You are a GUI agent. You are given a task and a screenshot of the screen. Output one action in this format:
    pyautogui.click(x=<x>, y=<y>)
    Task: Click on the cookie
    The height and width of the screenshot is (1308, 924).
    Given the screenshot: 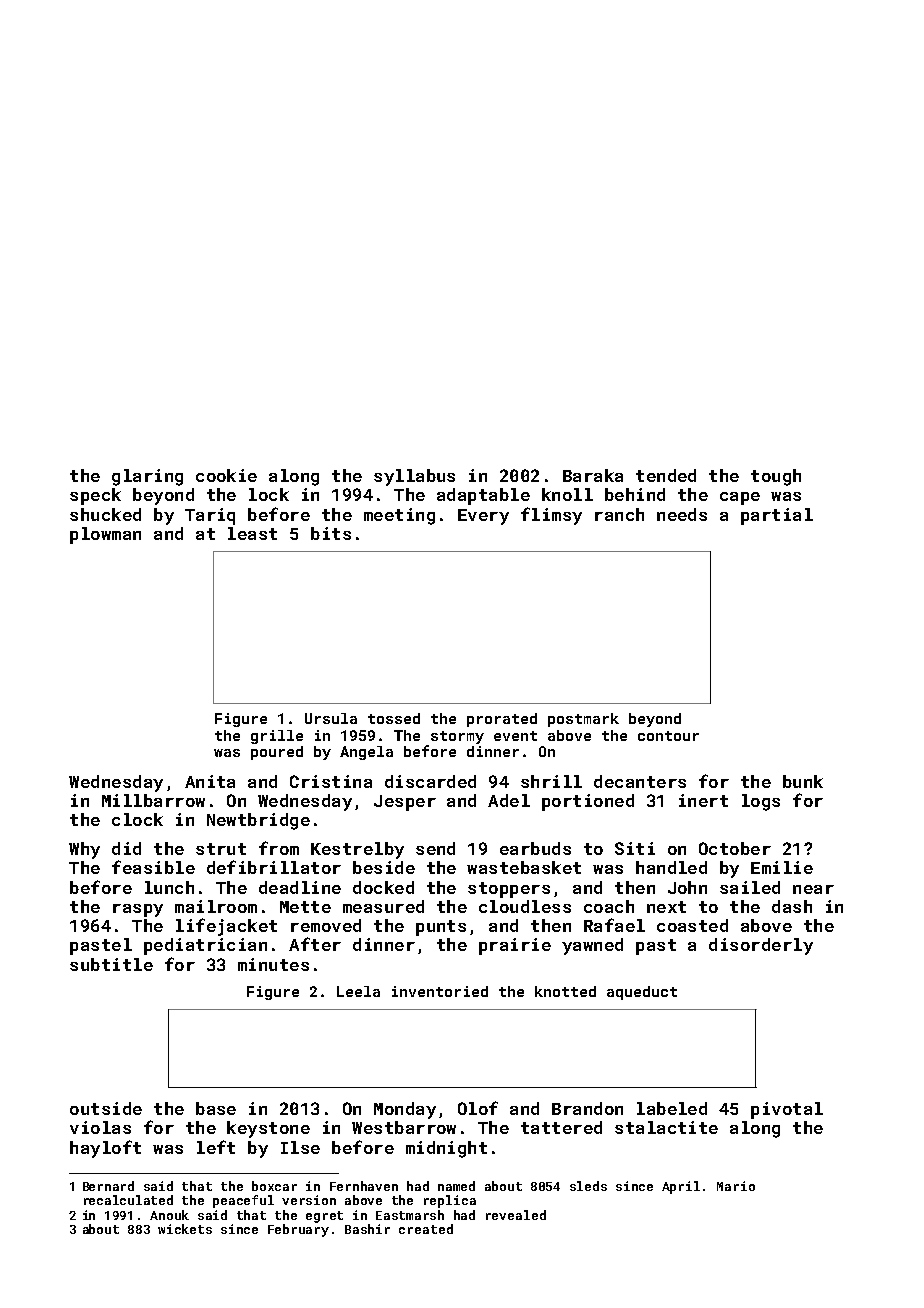 What is the action you would take?
    pyautogui.click(x=226, y=475)
